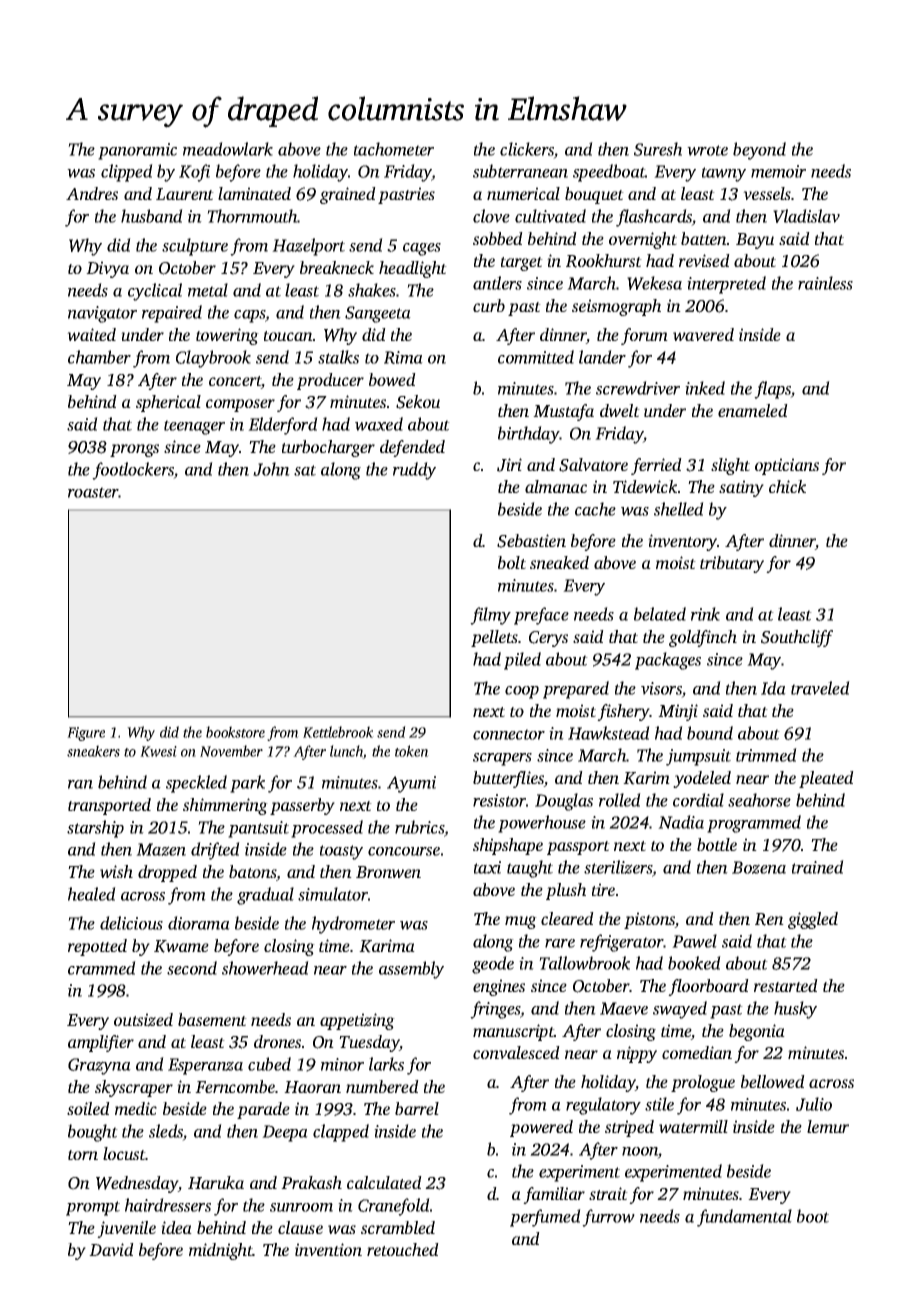 The width and height of the screenshot is (924, 1314). What do you see at coordinates (759, 151) in the screenshot?
I see `beyond` at bounding box center [759, 151].
